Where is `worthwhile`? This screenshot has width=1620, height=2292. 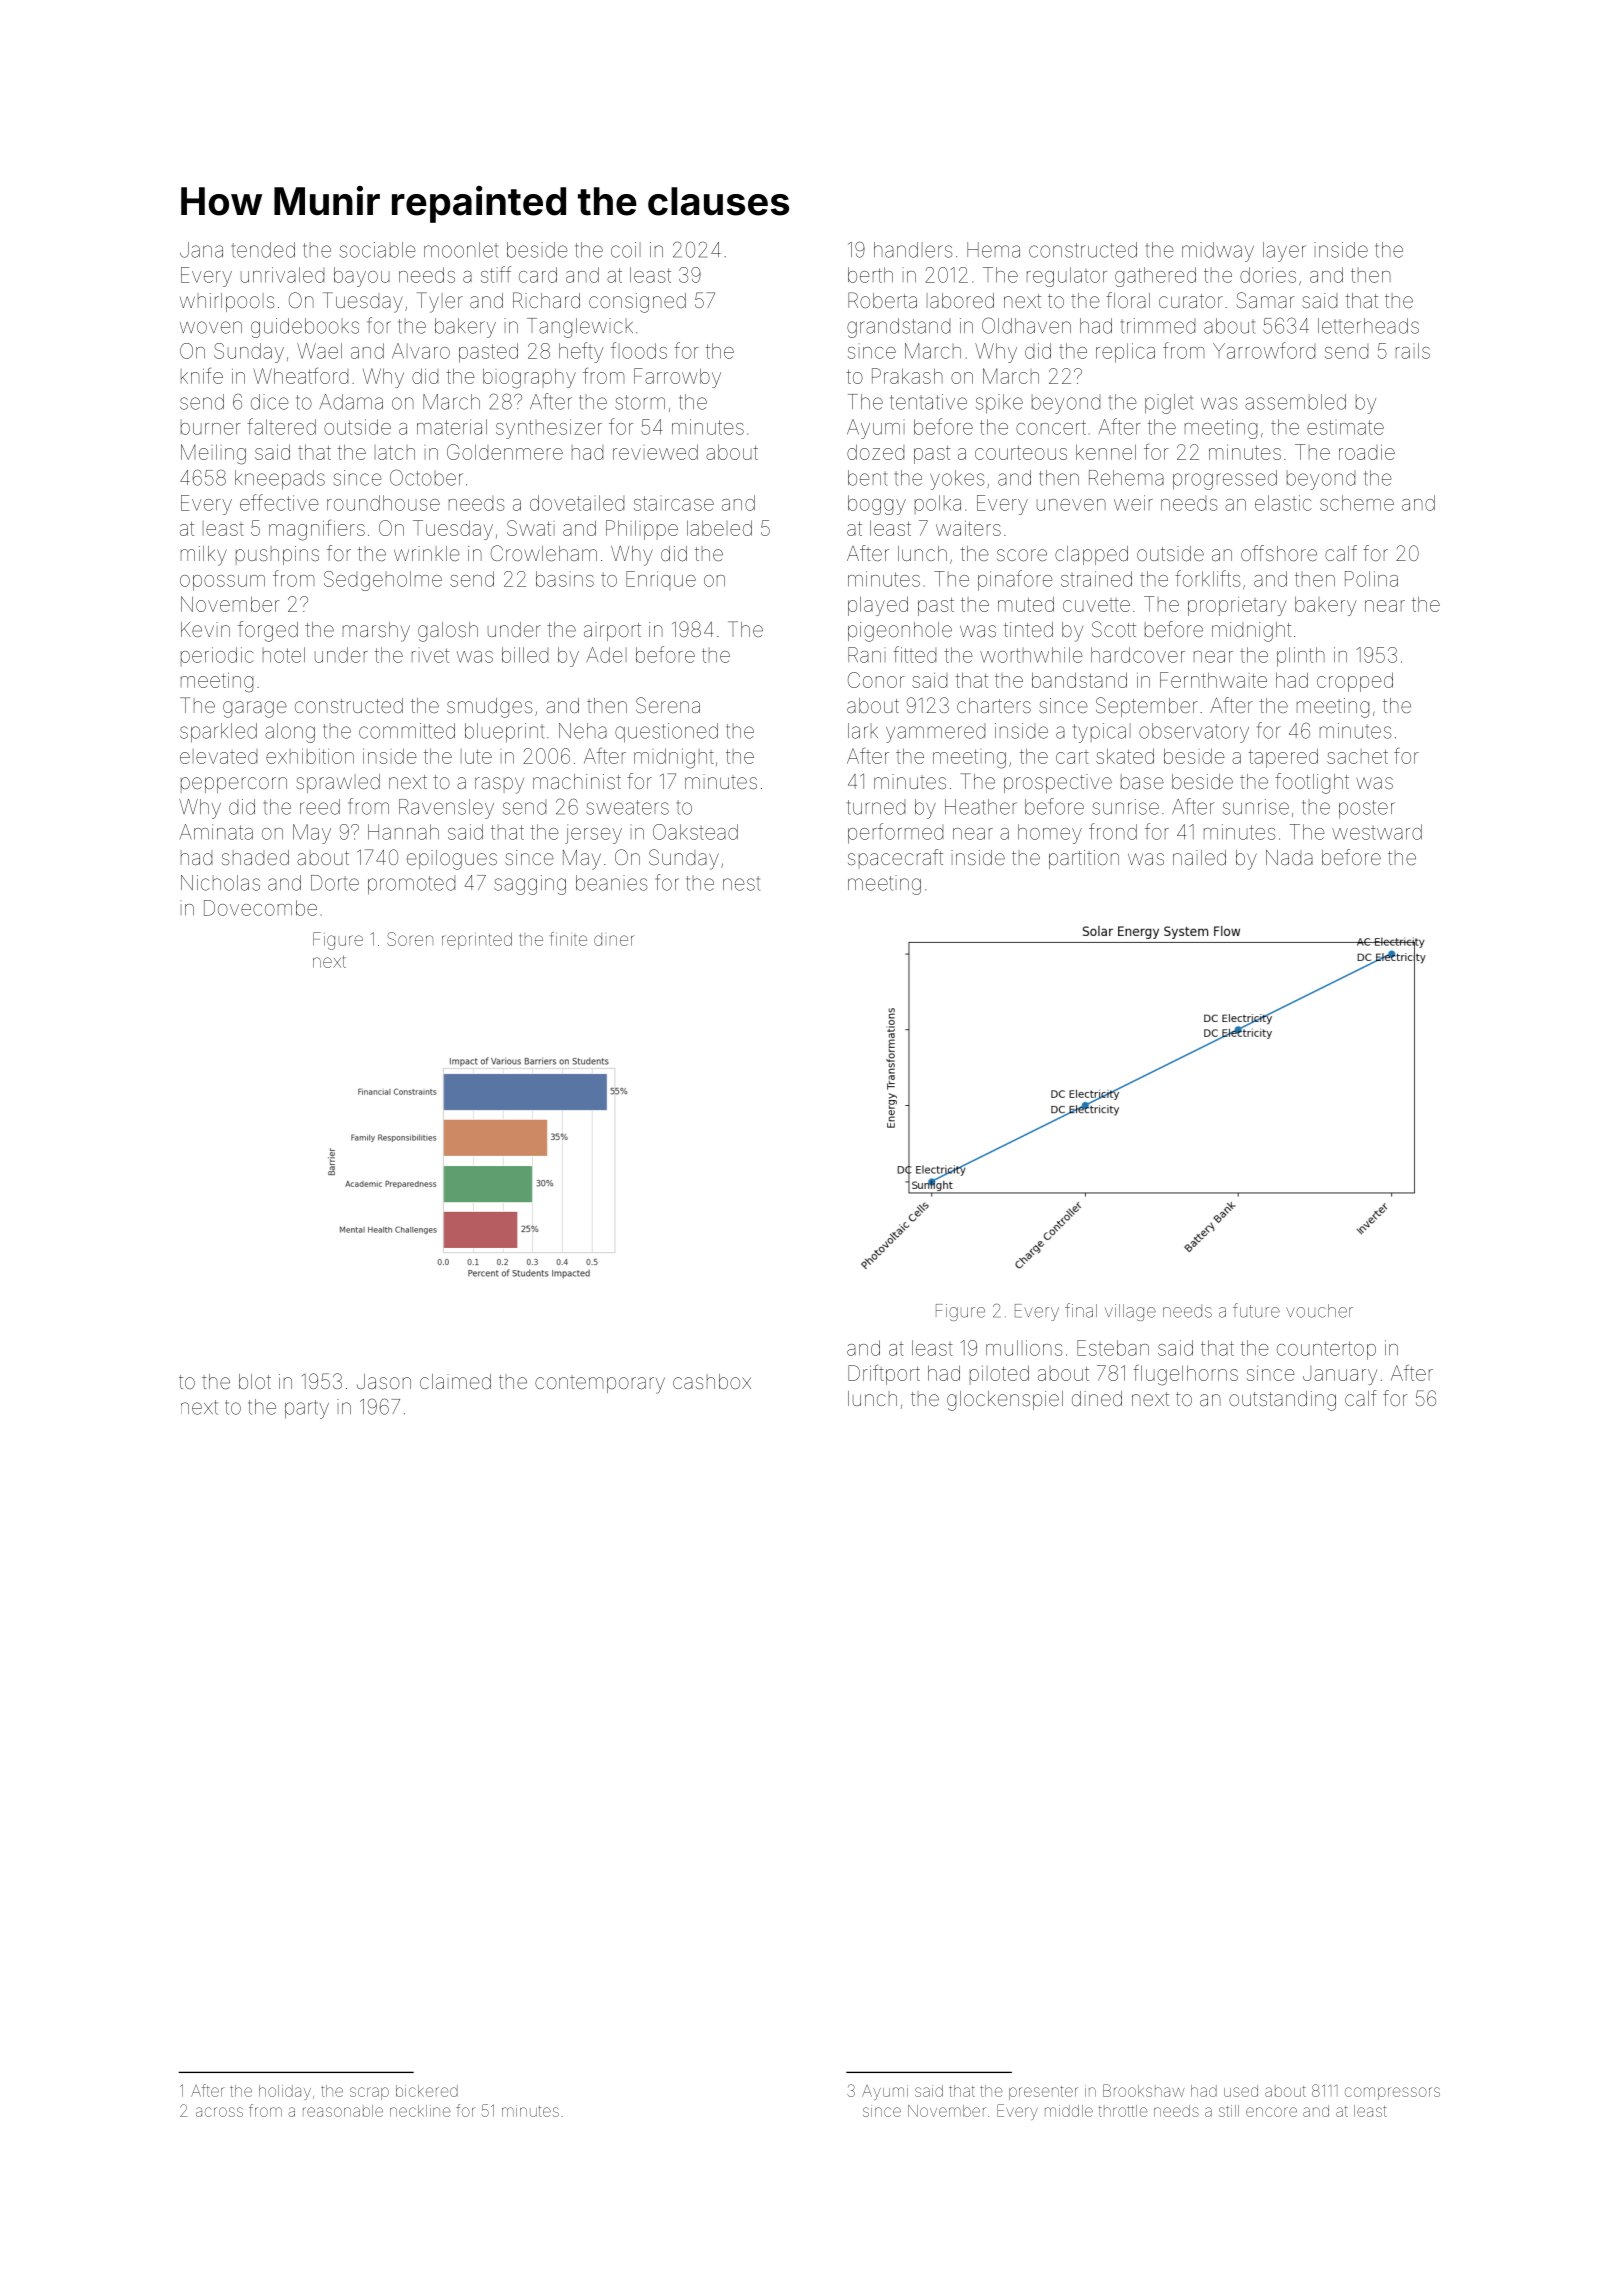 worthwhile is located at coordinates (1031, 655).
